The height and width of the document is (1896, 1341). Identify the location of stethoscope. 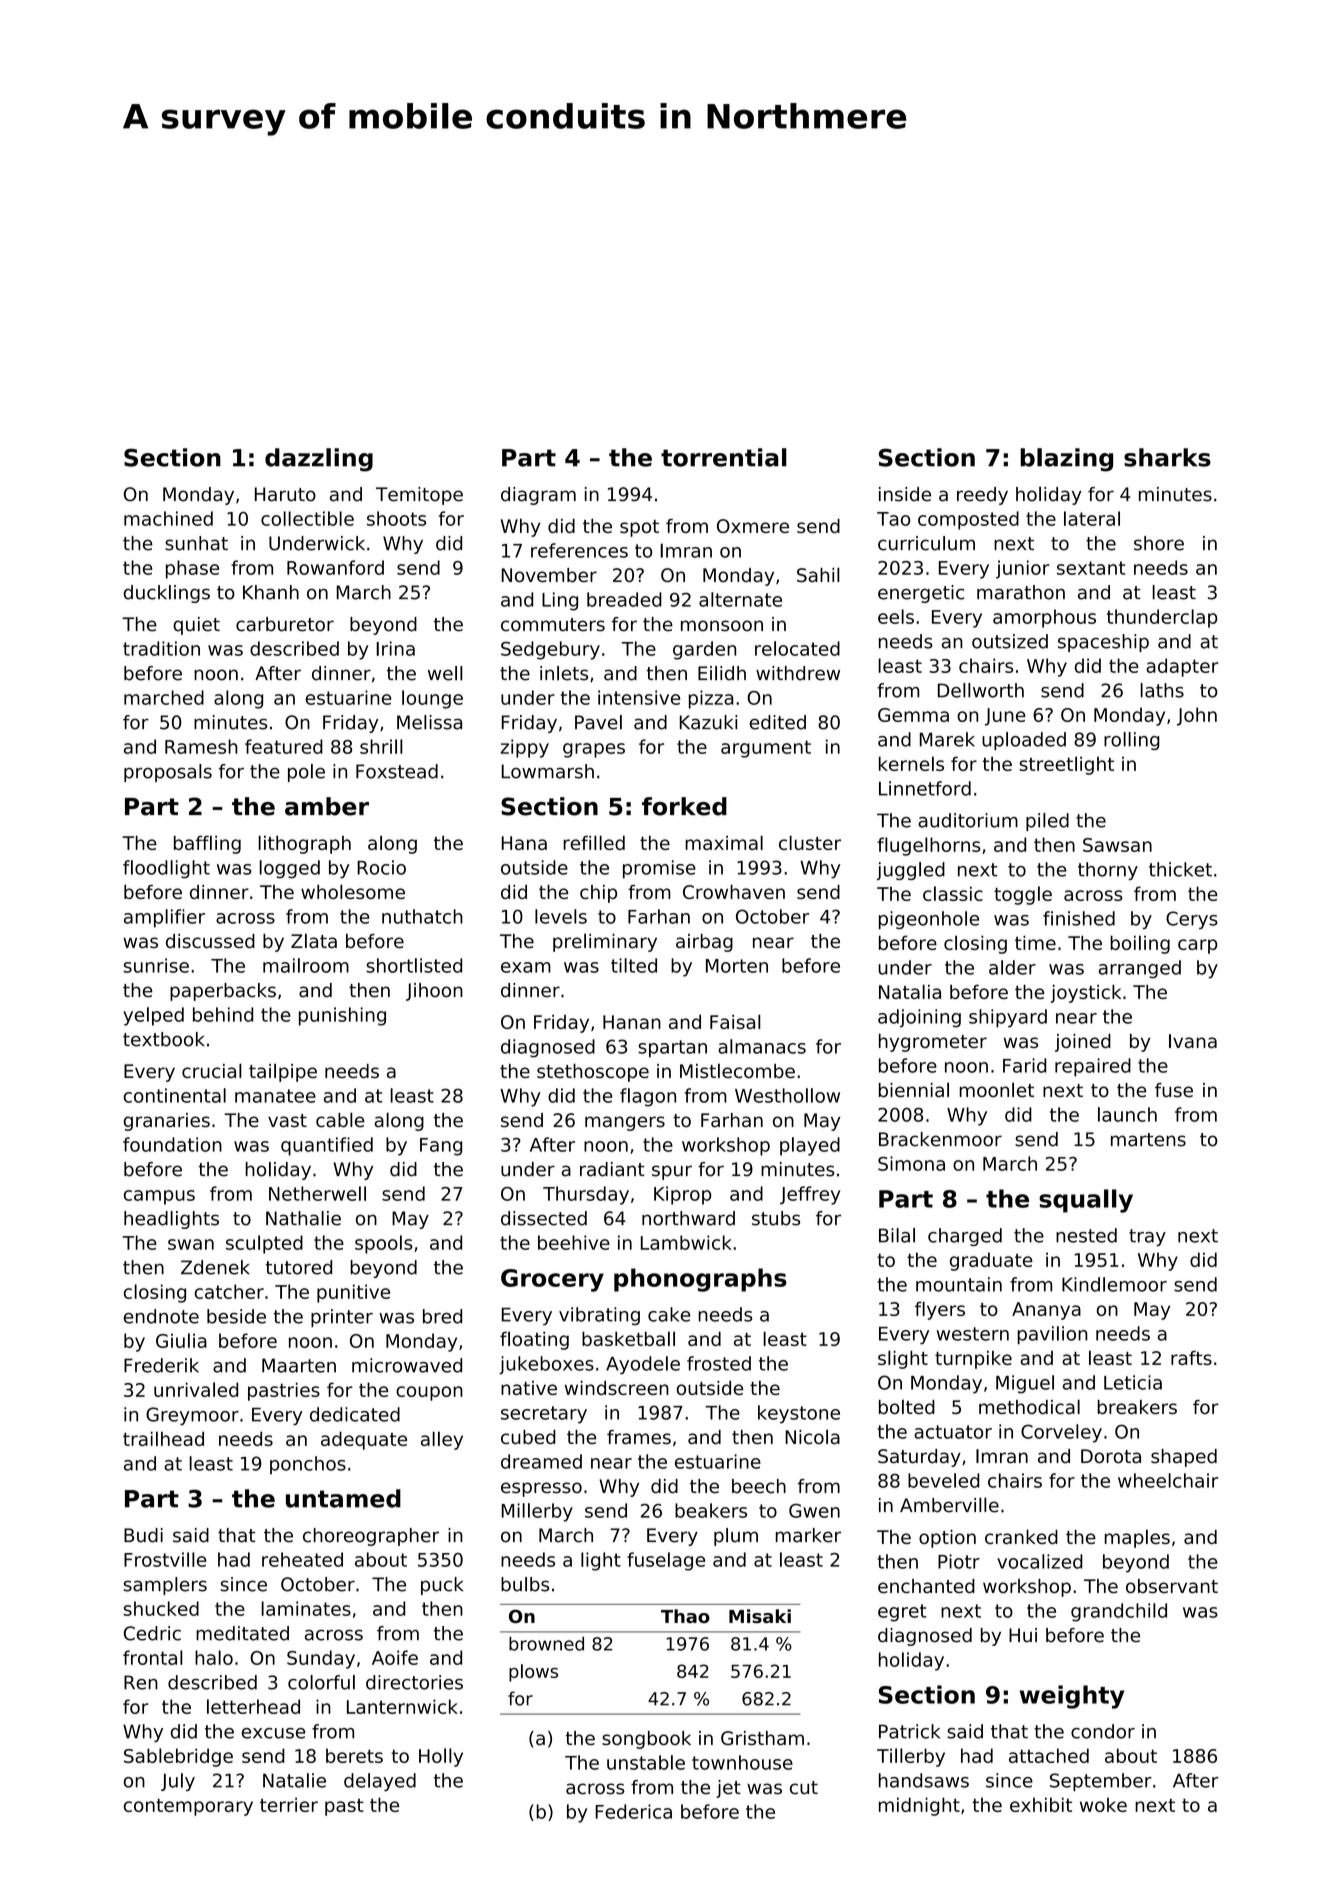
(593, 1073).
